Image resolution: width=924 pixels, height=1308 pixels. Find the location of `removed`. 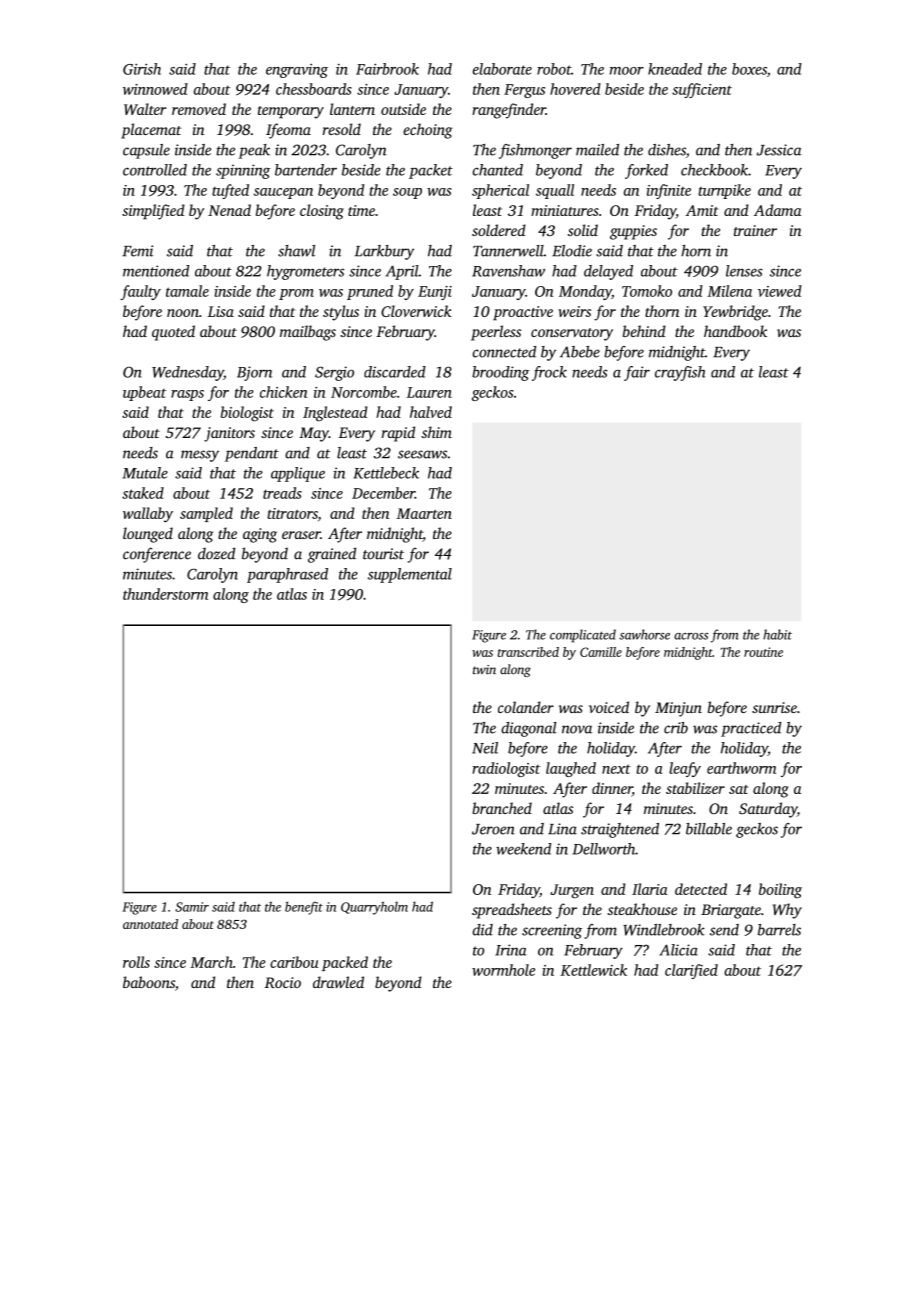

removed is located at coordinates (199, 109).
